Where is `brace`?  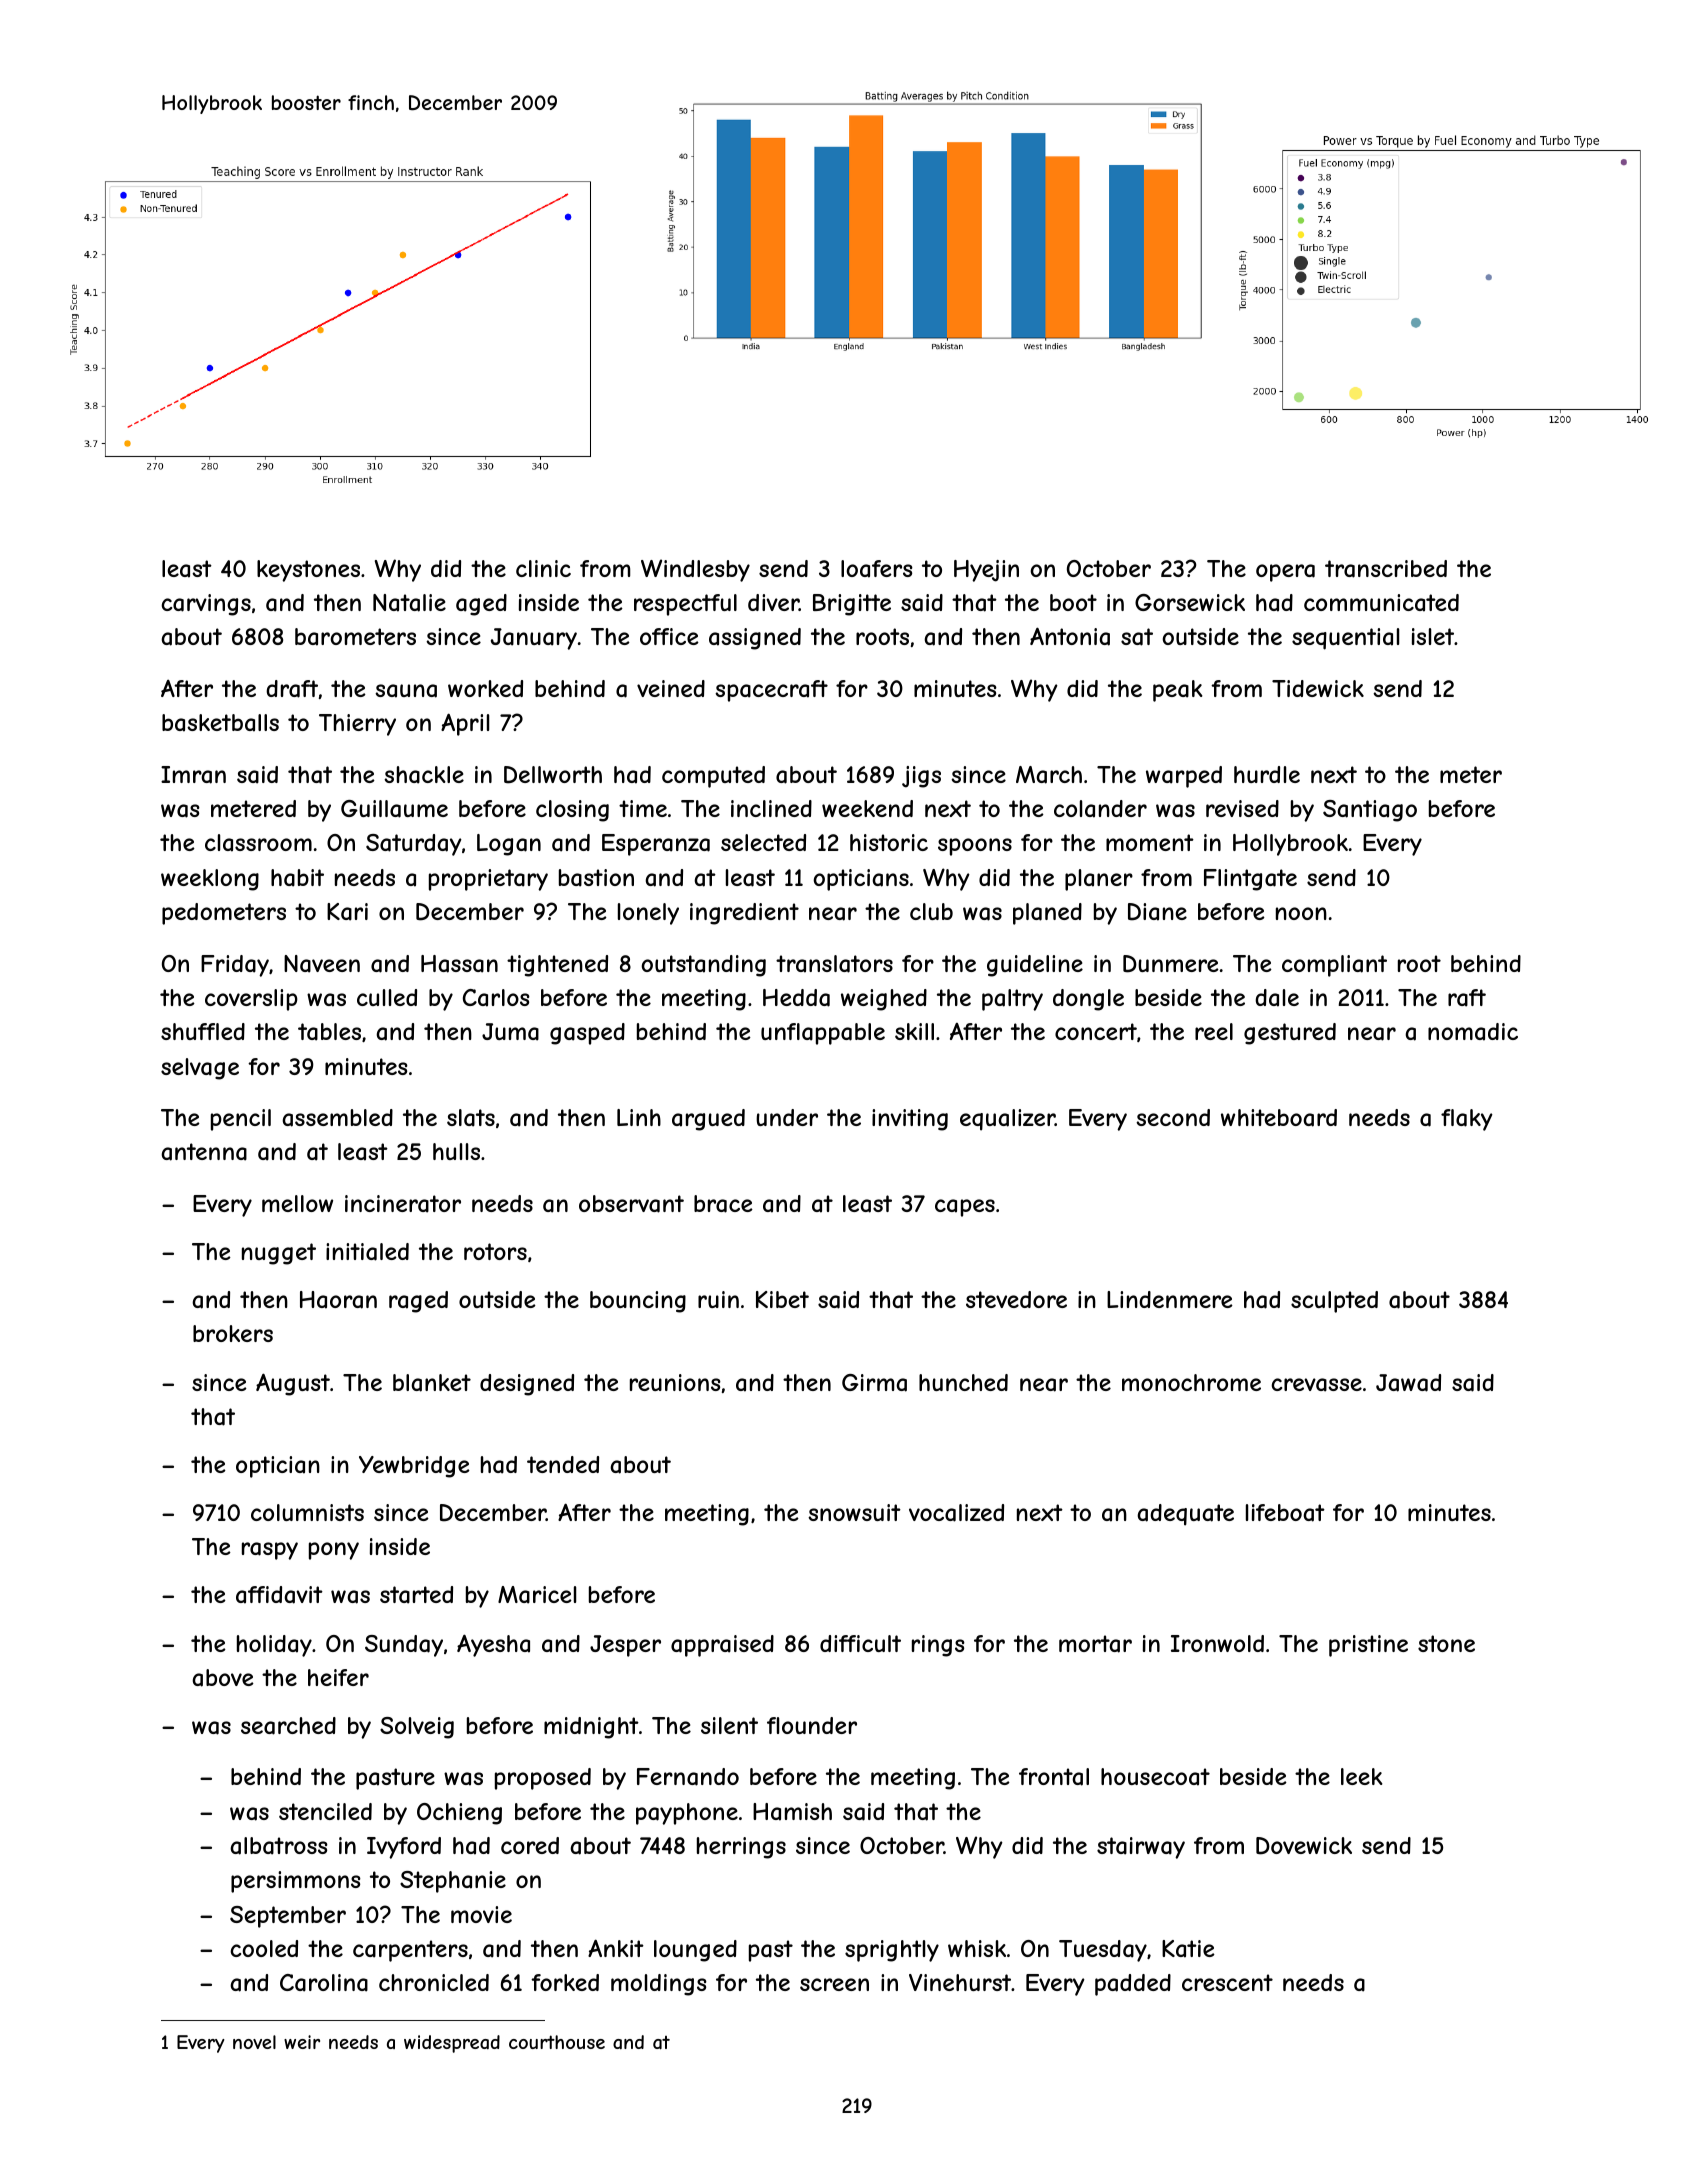
brace is located at coordinates (723, 1204).
